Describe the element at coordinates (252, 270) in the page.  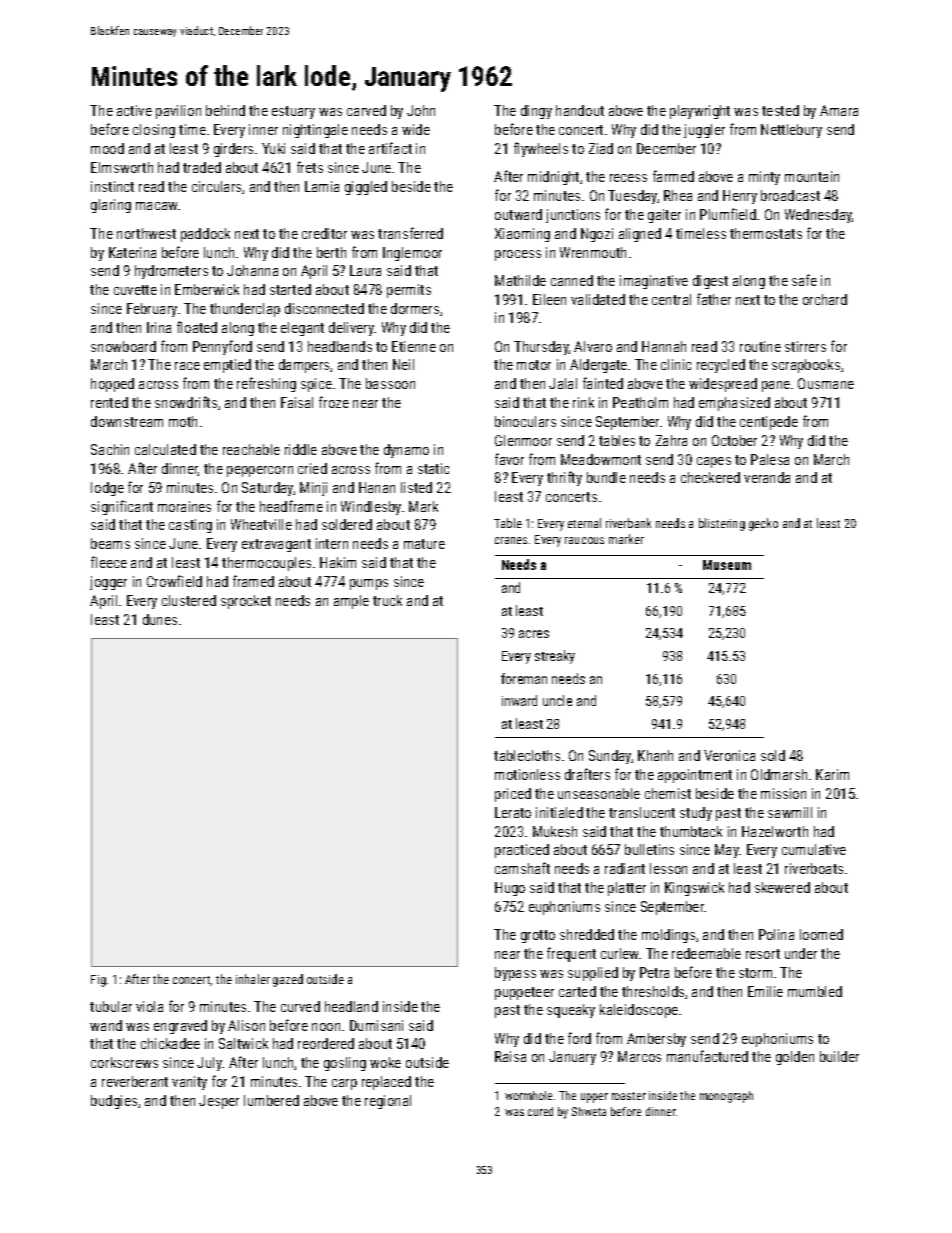
I see `Johanna` at that location.
